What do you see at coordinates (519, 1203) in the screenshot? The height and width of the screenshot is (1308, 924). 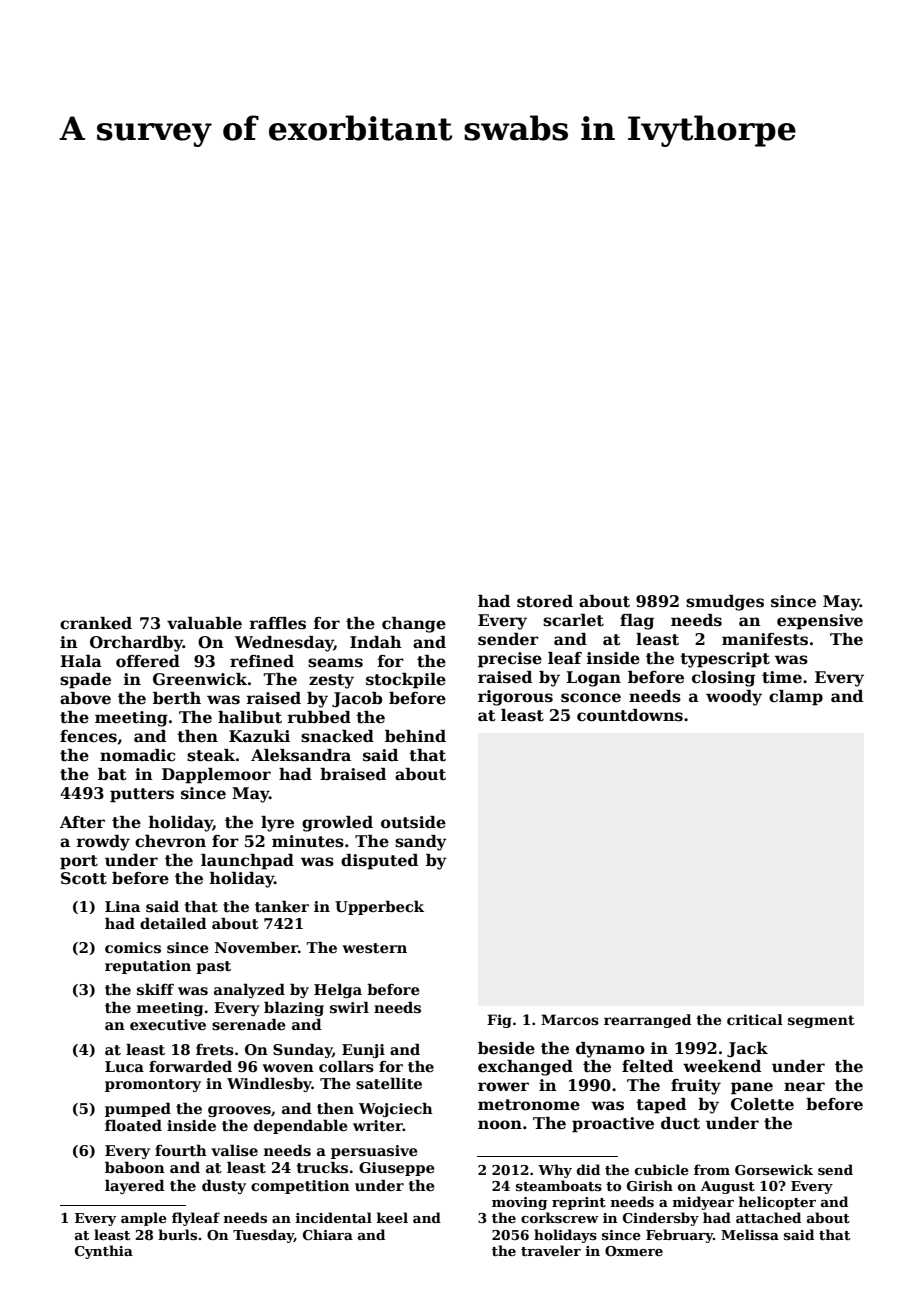 I see `moving` at bounding box center [519, 1203].
